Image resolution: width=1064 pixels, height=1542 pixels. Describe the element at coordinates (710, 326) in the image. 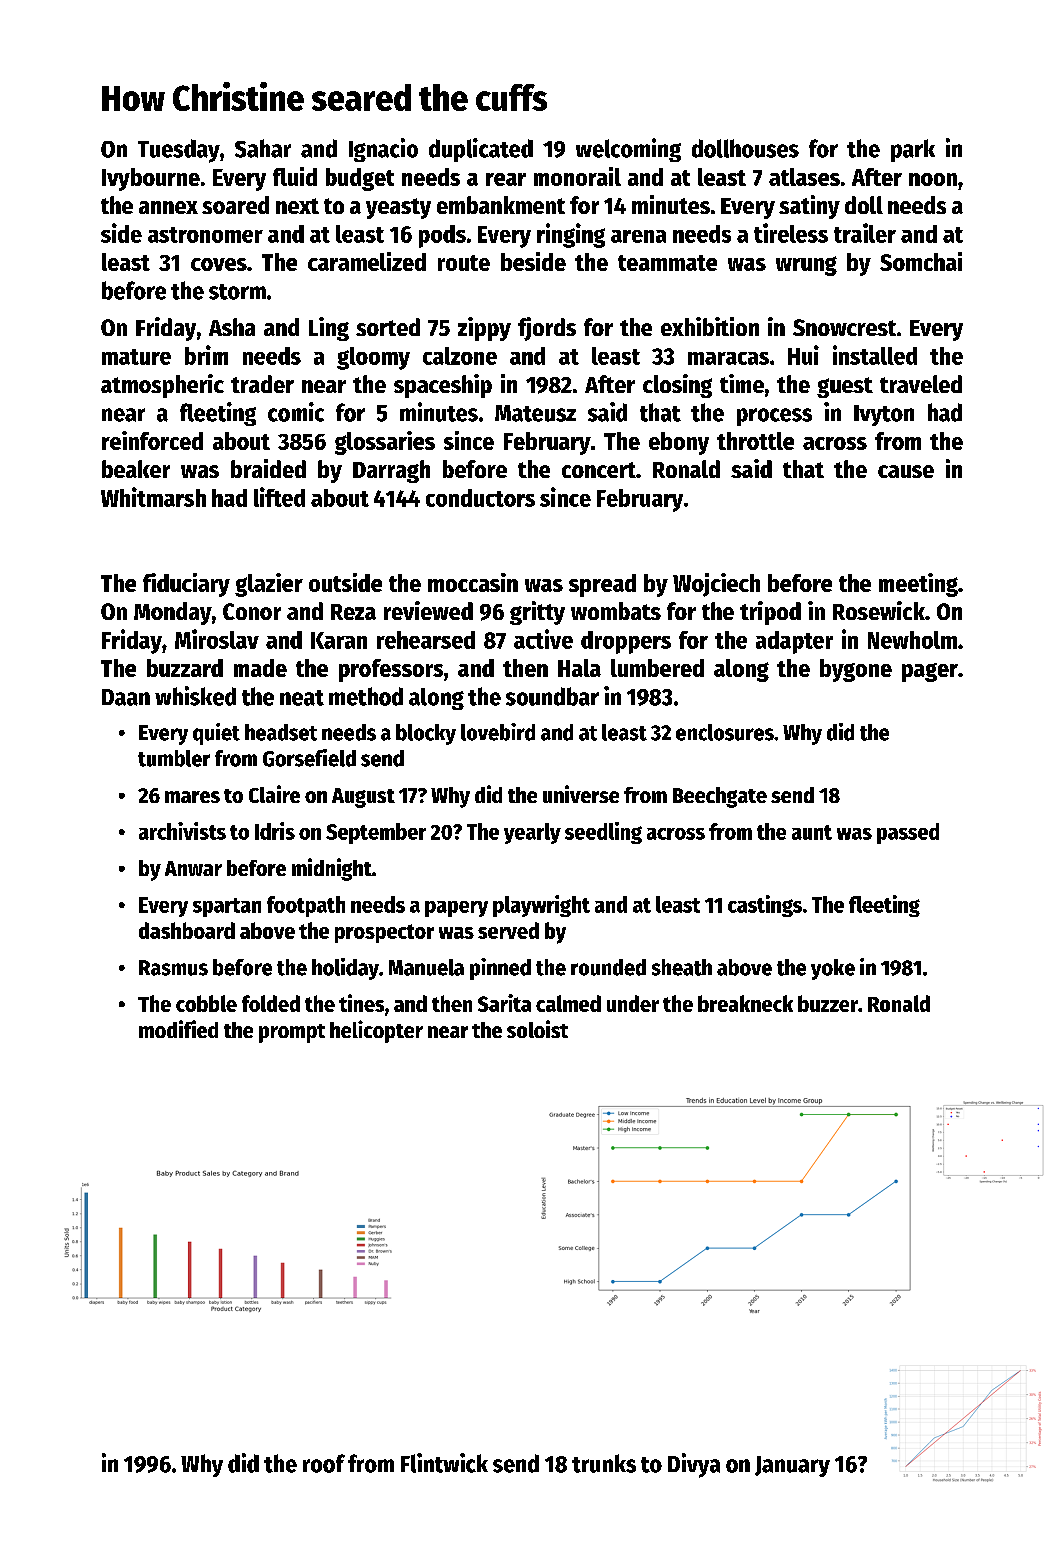

I see `exhibition` at that location.
